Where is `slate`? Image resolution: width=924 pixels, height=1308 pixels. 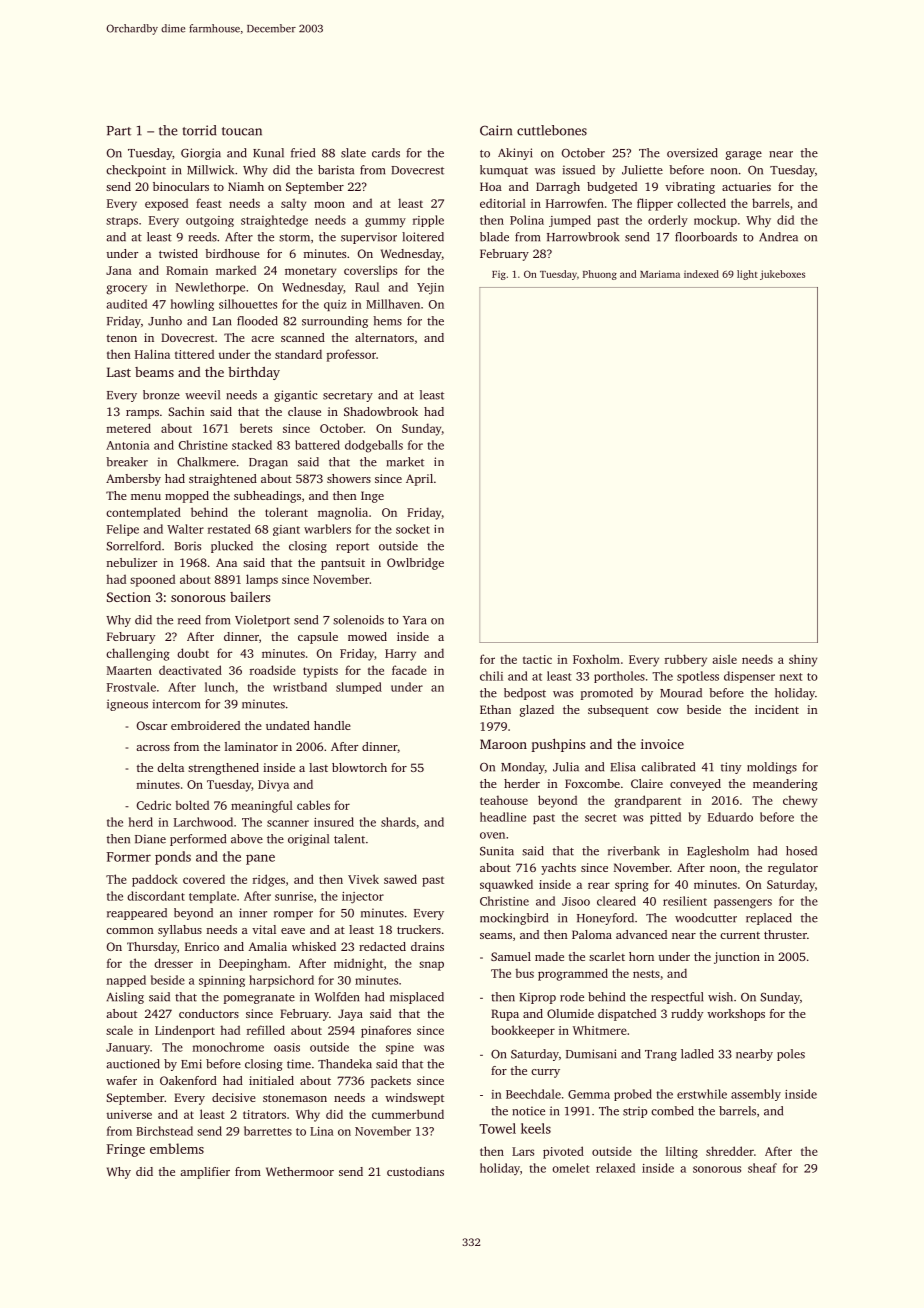
slate is located at coordinates (353, 153).
